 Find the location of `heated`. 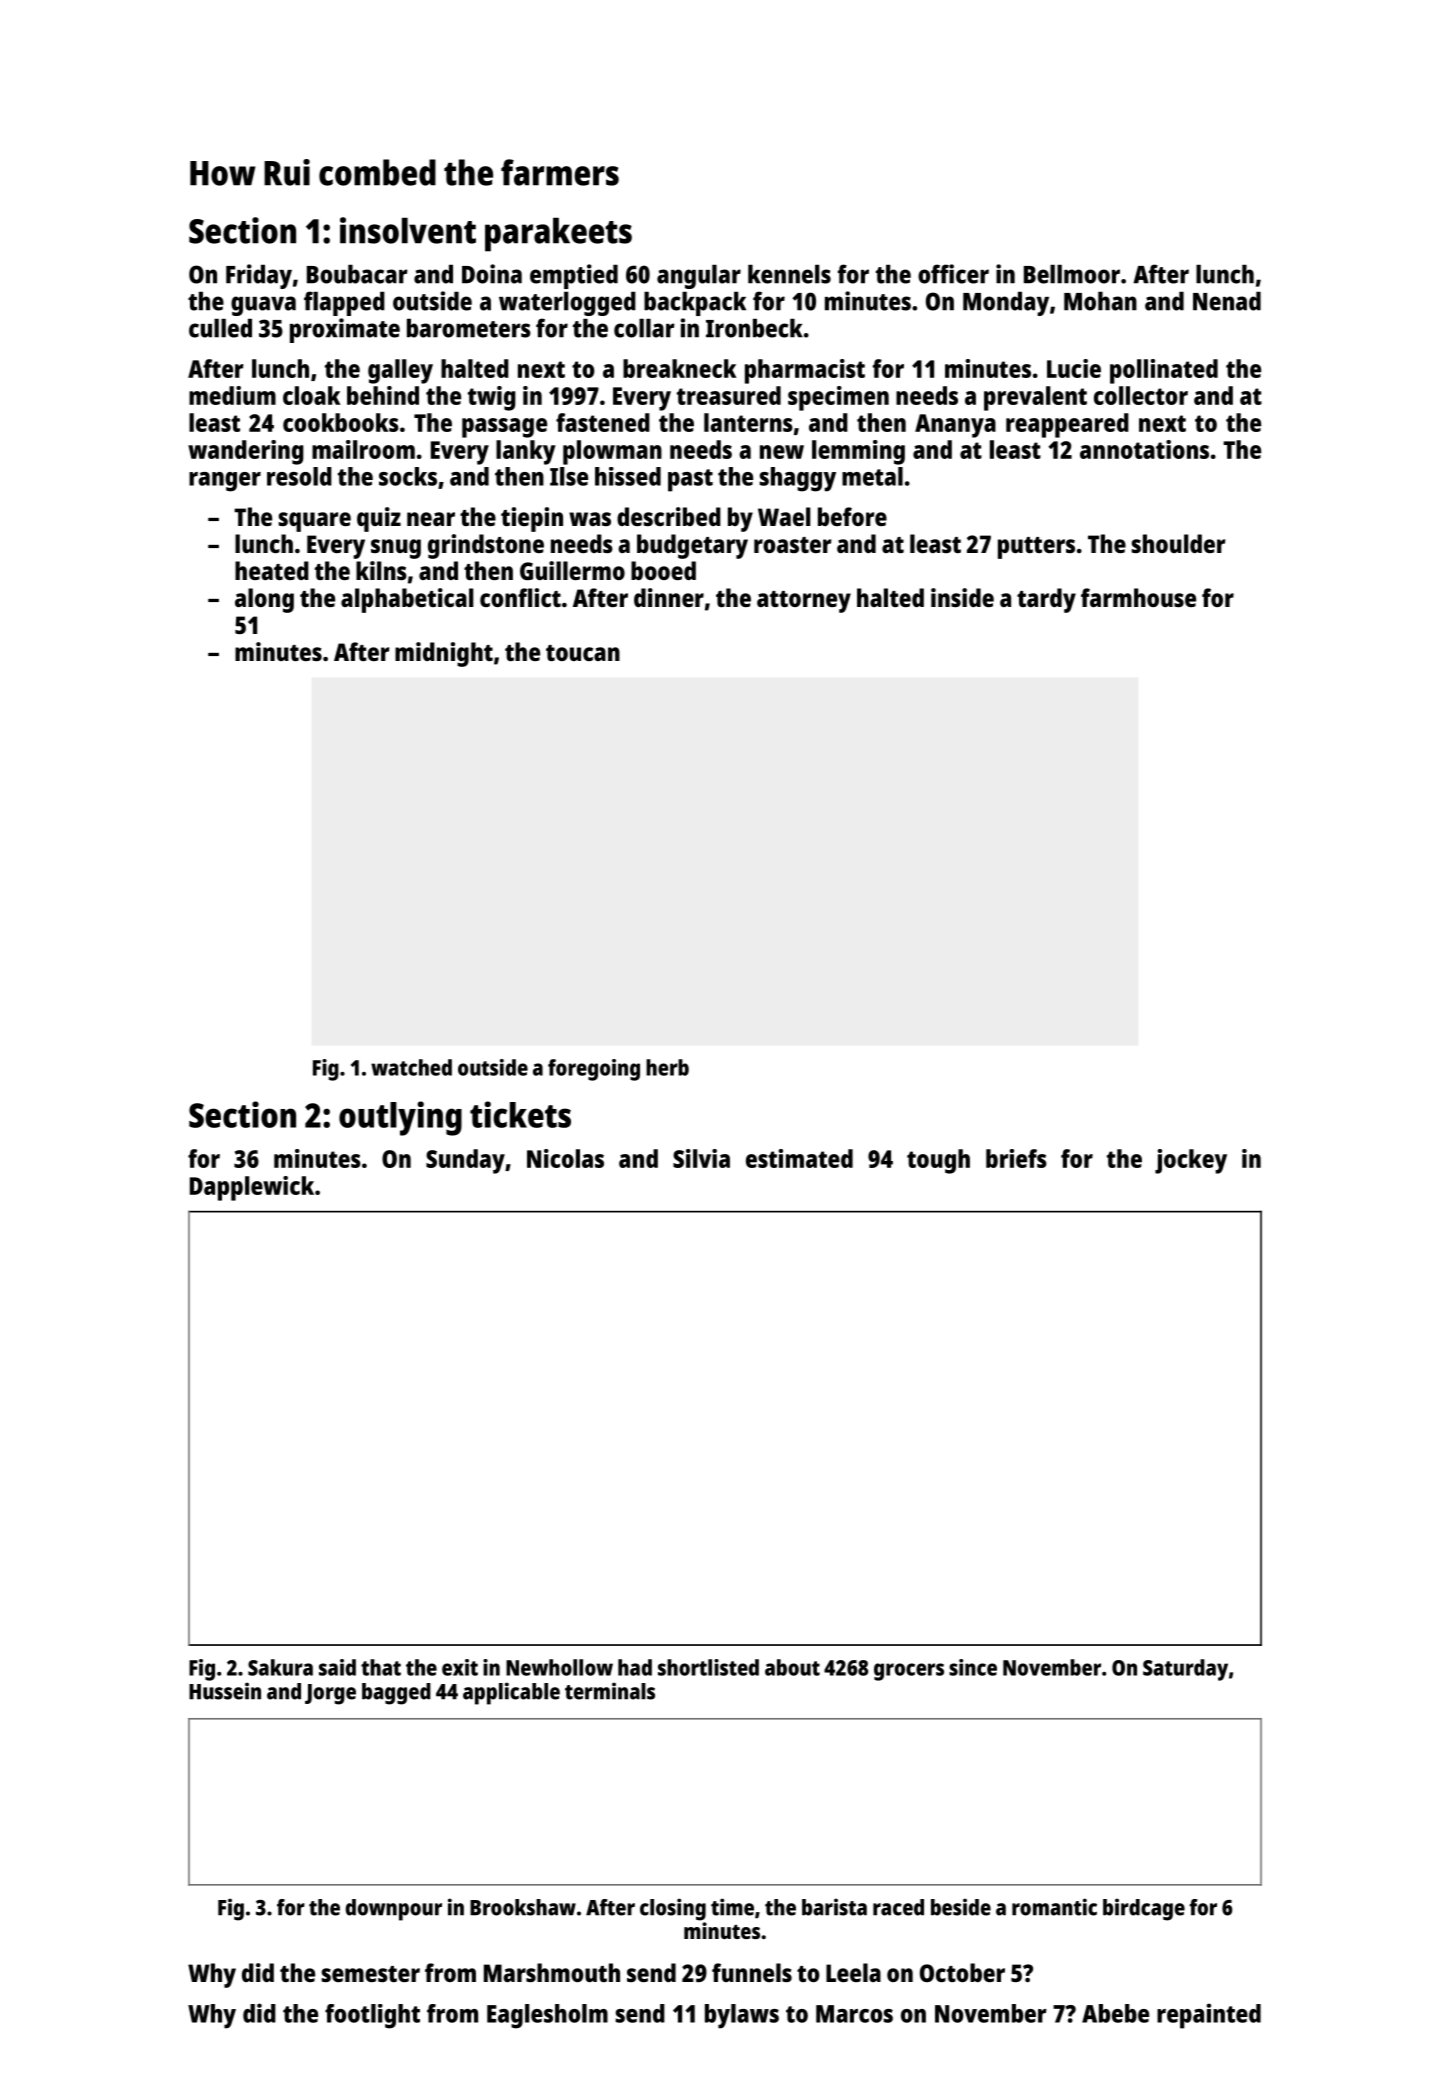

heated is located at coordinates (272, 570).
